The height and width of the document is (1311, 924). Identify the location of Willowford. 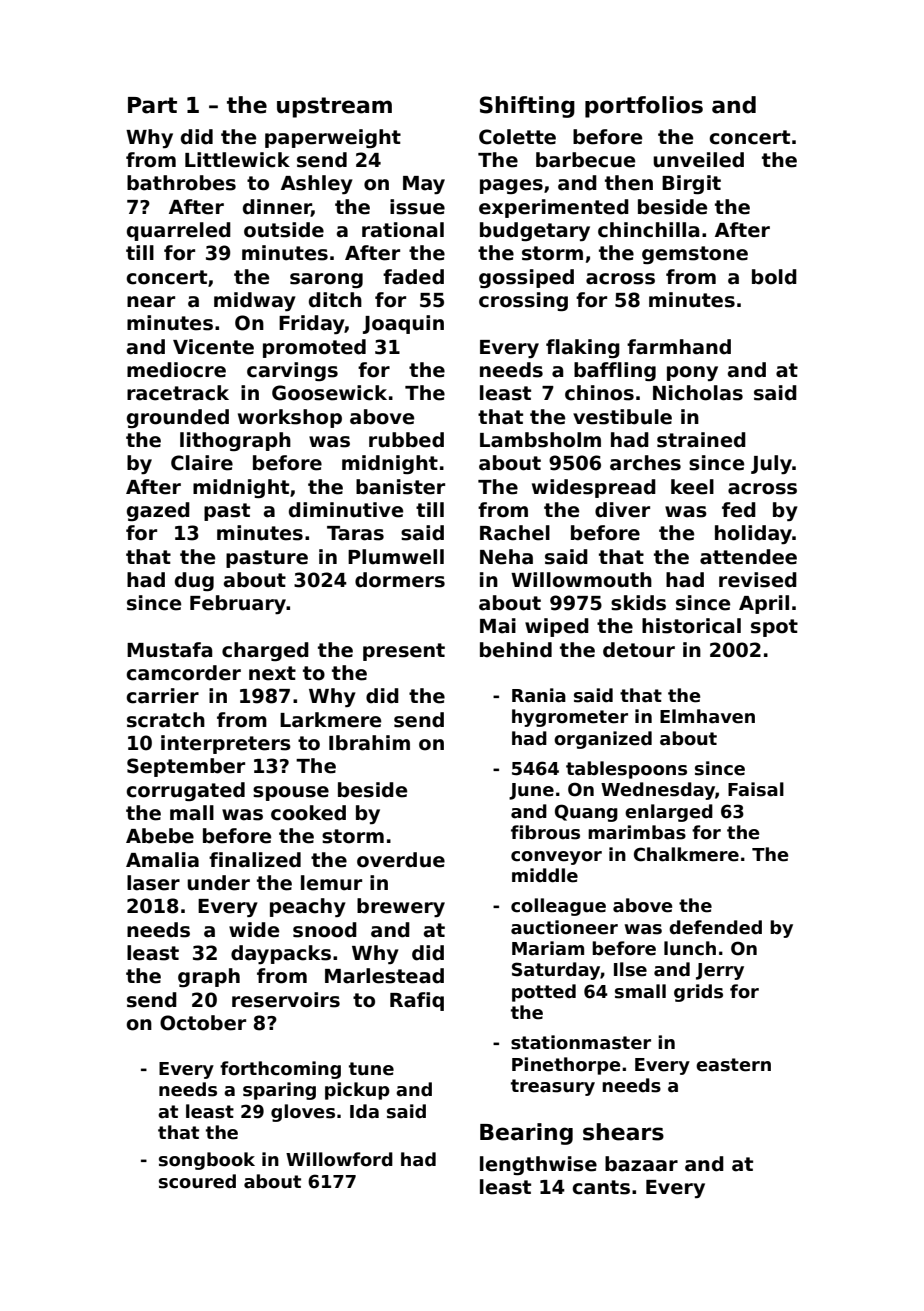
(339, 1159).
